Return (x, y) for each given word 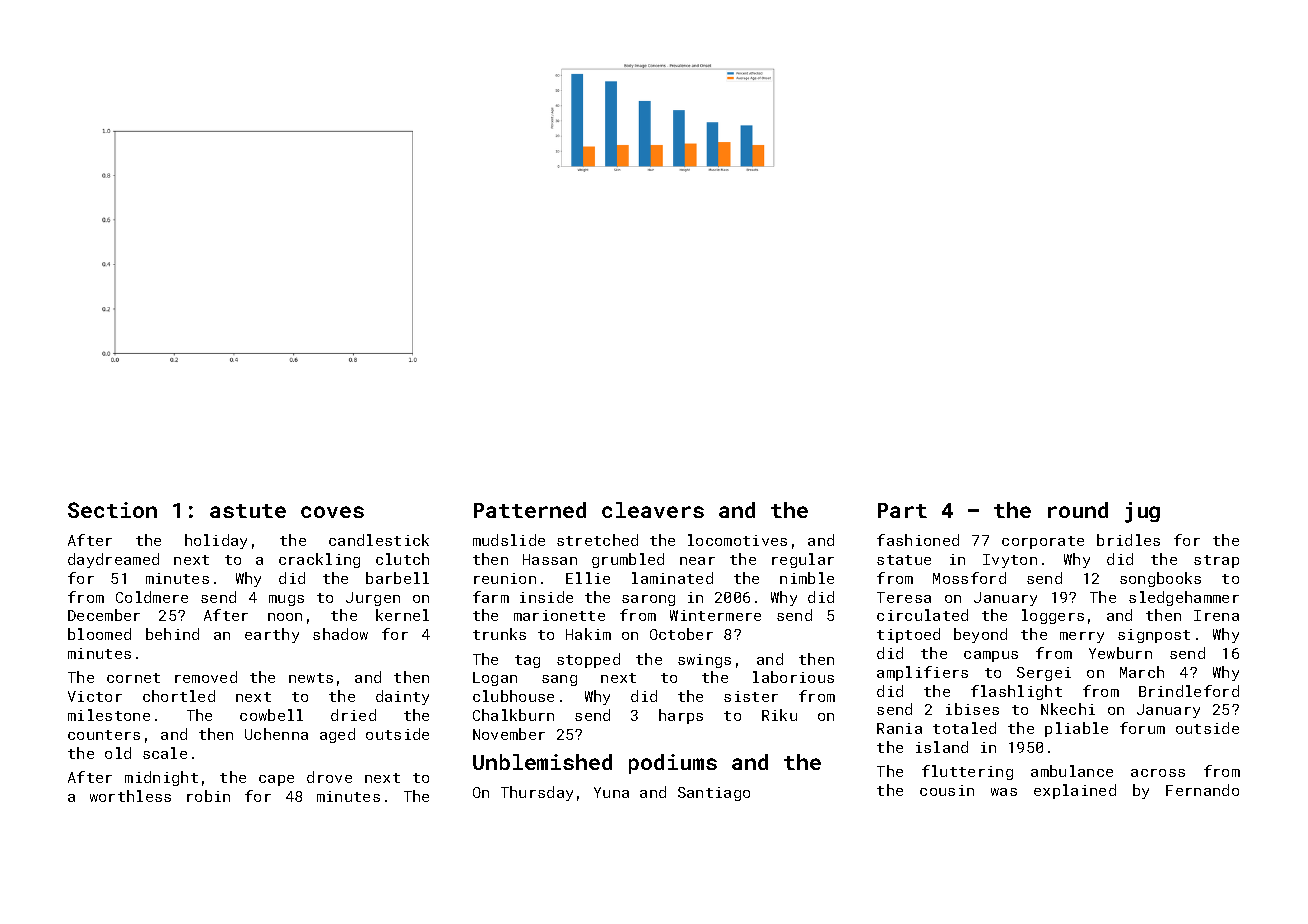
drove (329, 777)
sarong (648, 600)
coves (332, 512)
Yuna (611, 792)
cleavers (653, 510)
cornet (133, 678)
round (1078, 510)
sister (751, 696)
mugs (286, 600)
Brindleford (1189, 691)
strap (1216, 561)
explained (1075, 791)
